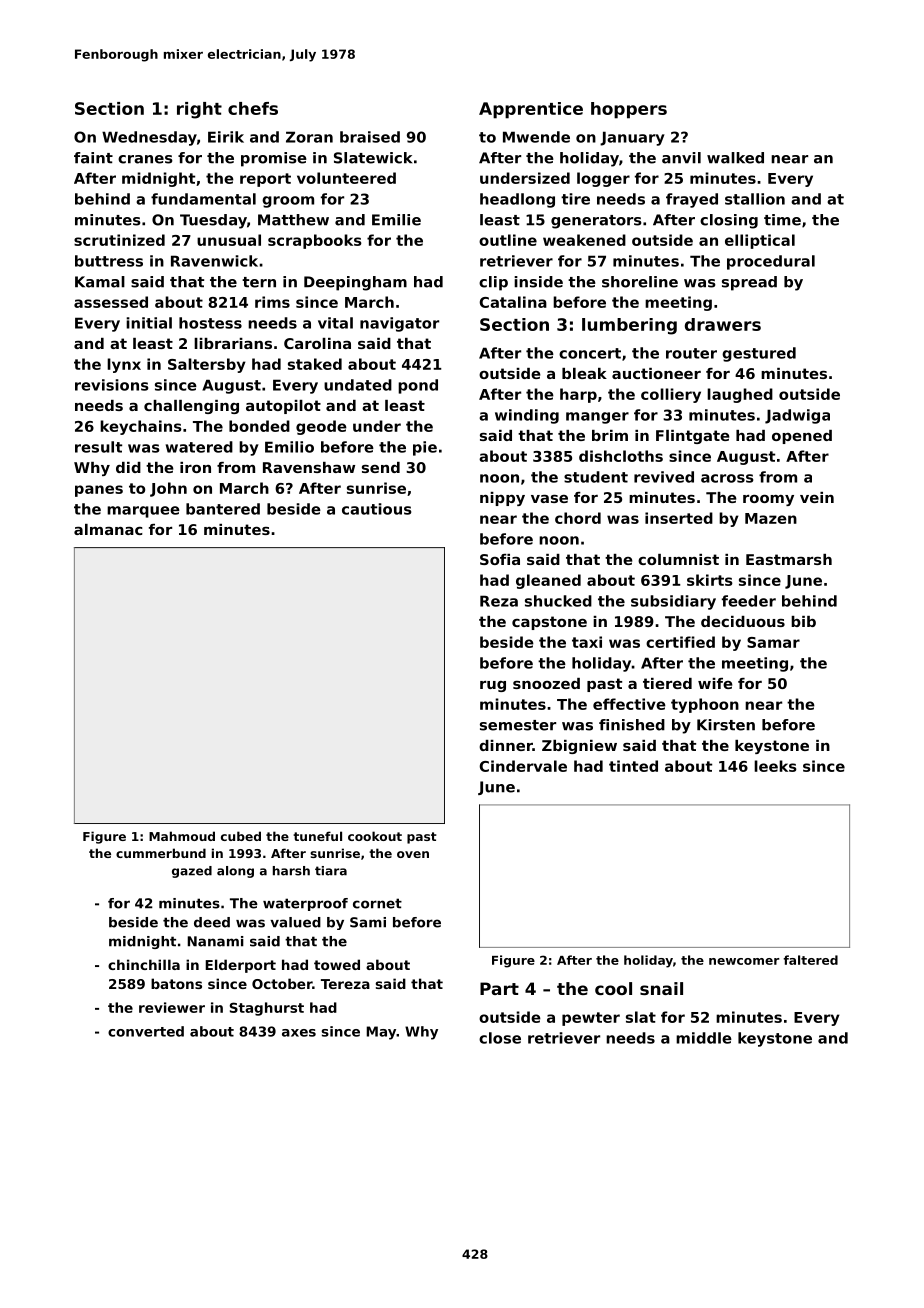 The width and height of the document is (924, 1308). I want to click on inside, so click(538, 282).
